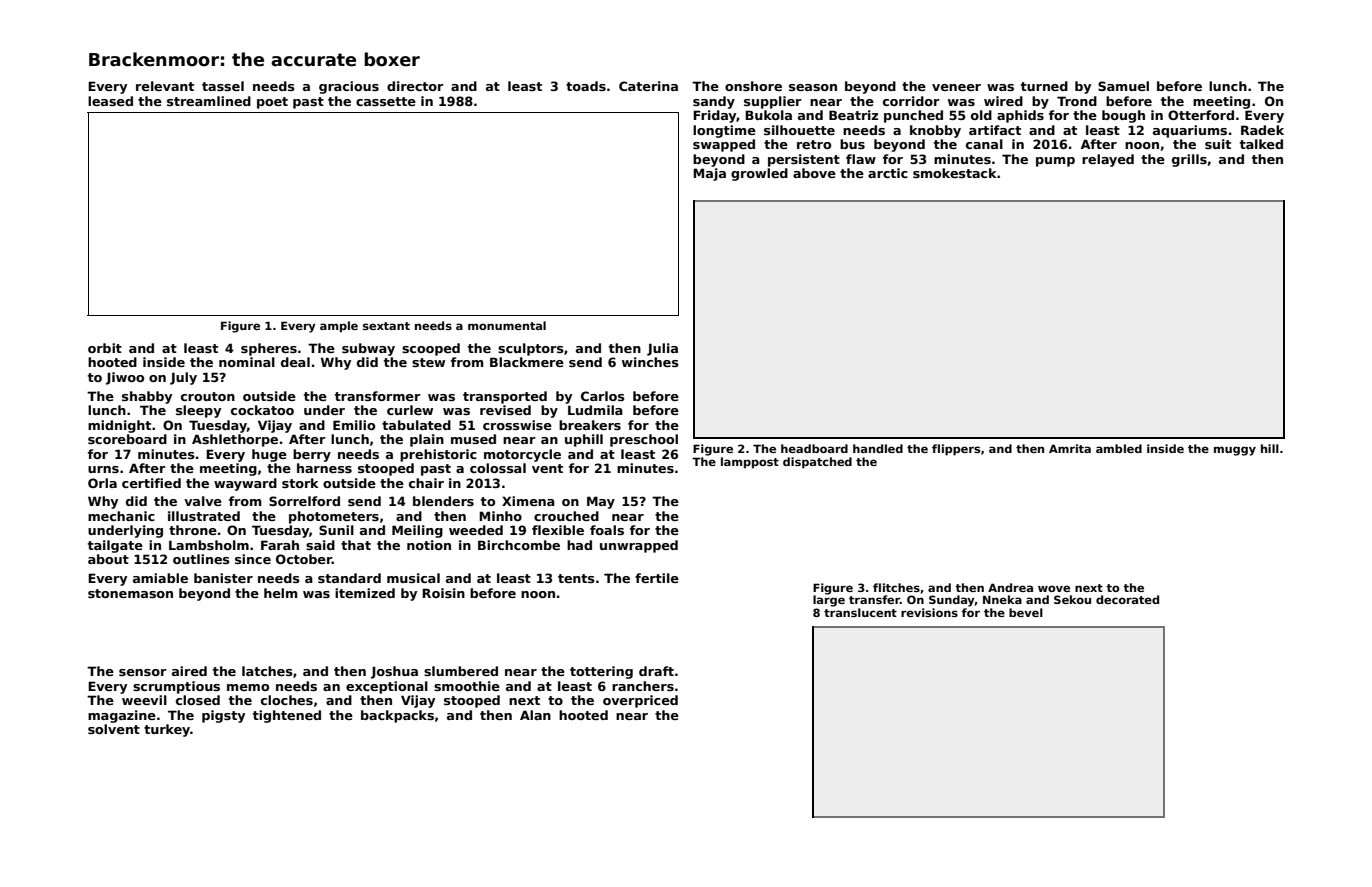 The width and height of the screenshot is (1372, 887). Describe the element at coordinates (799, 130) in the screenshot. I see `silhouette` at that location.
